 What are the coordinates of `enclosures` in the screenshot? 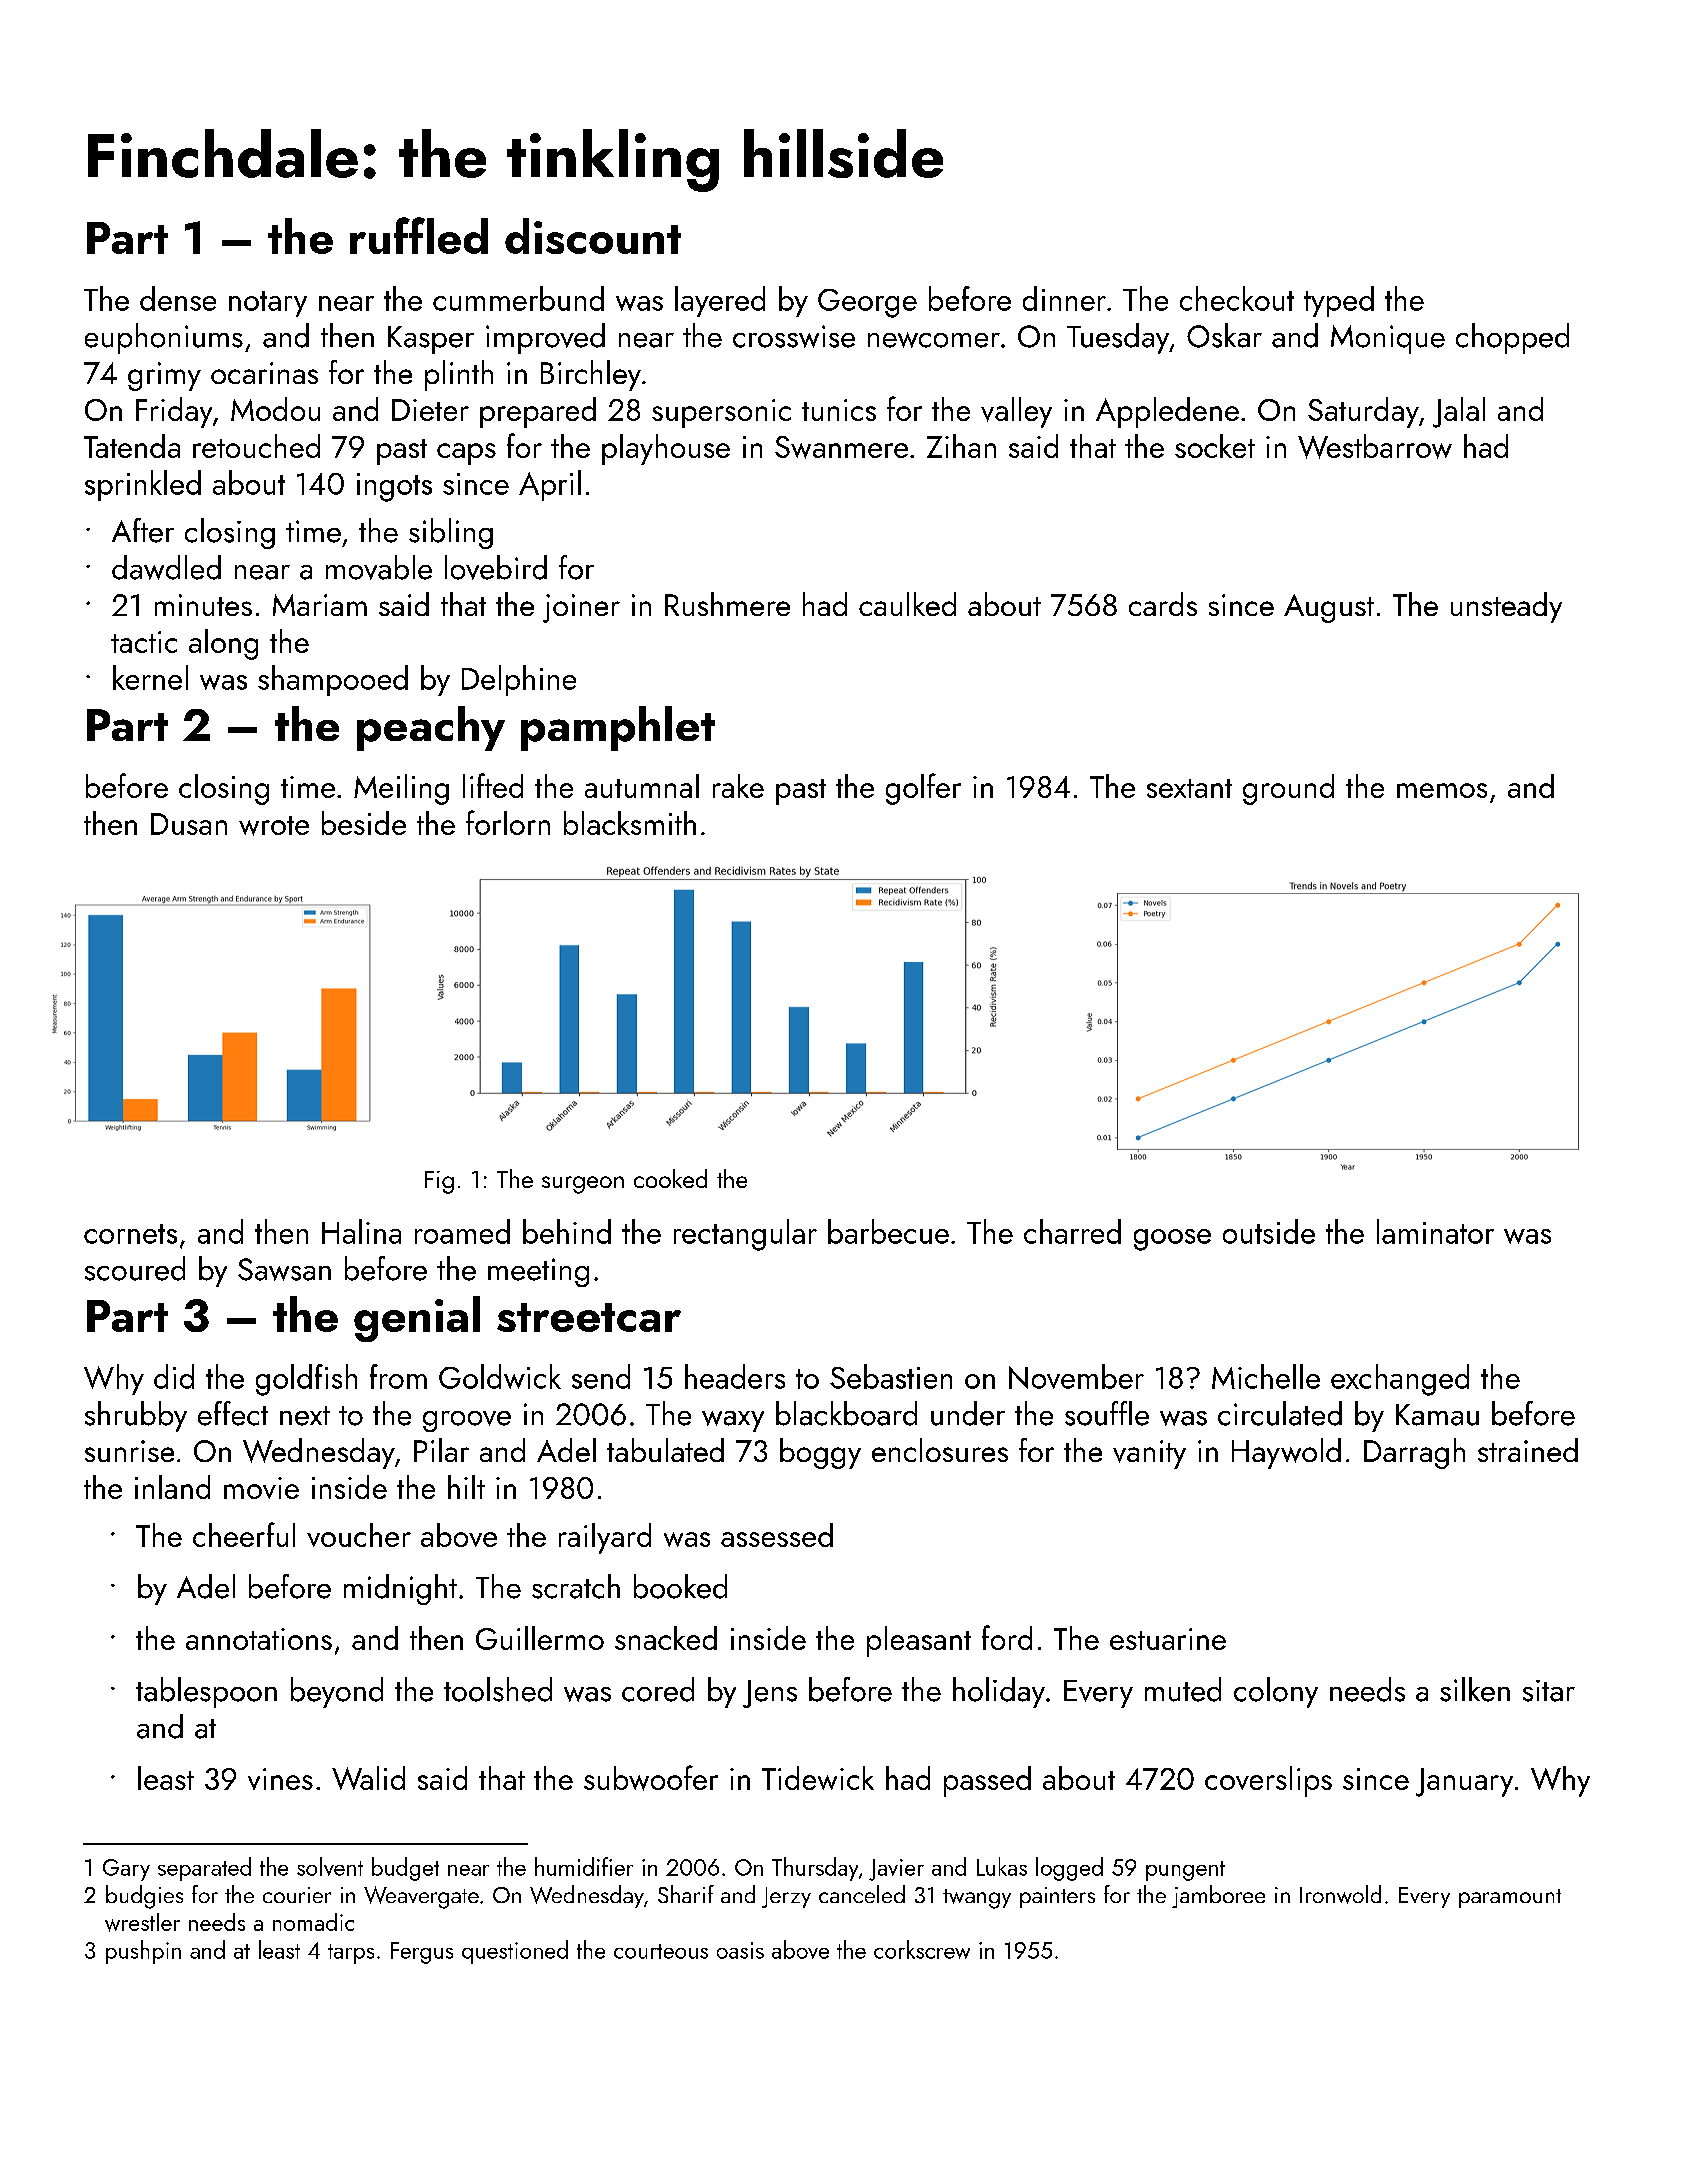 It's located at (940, 1450).
